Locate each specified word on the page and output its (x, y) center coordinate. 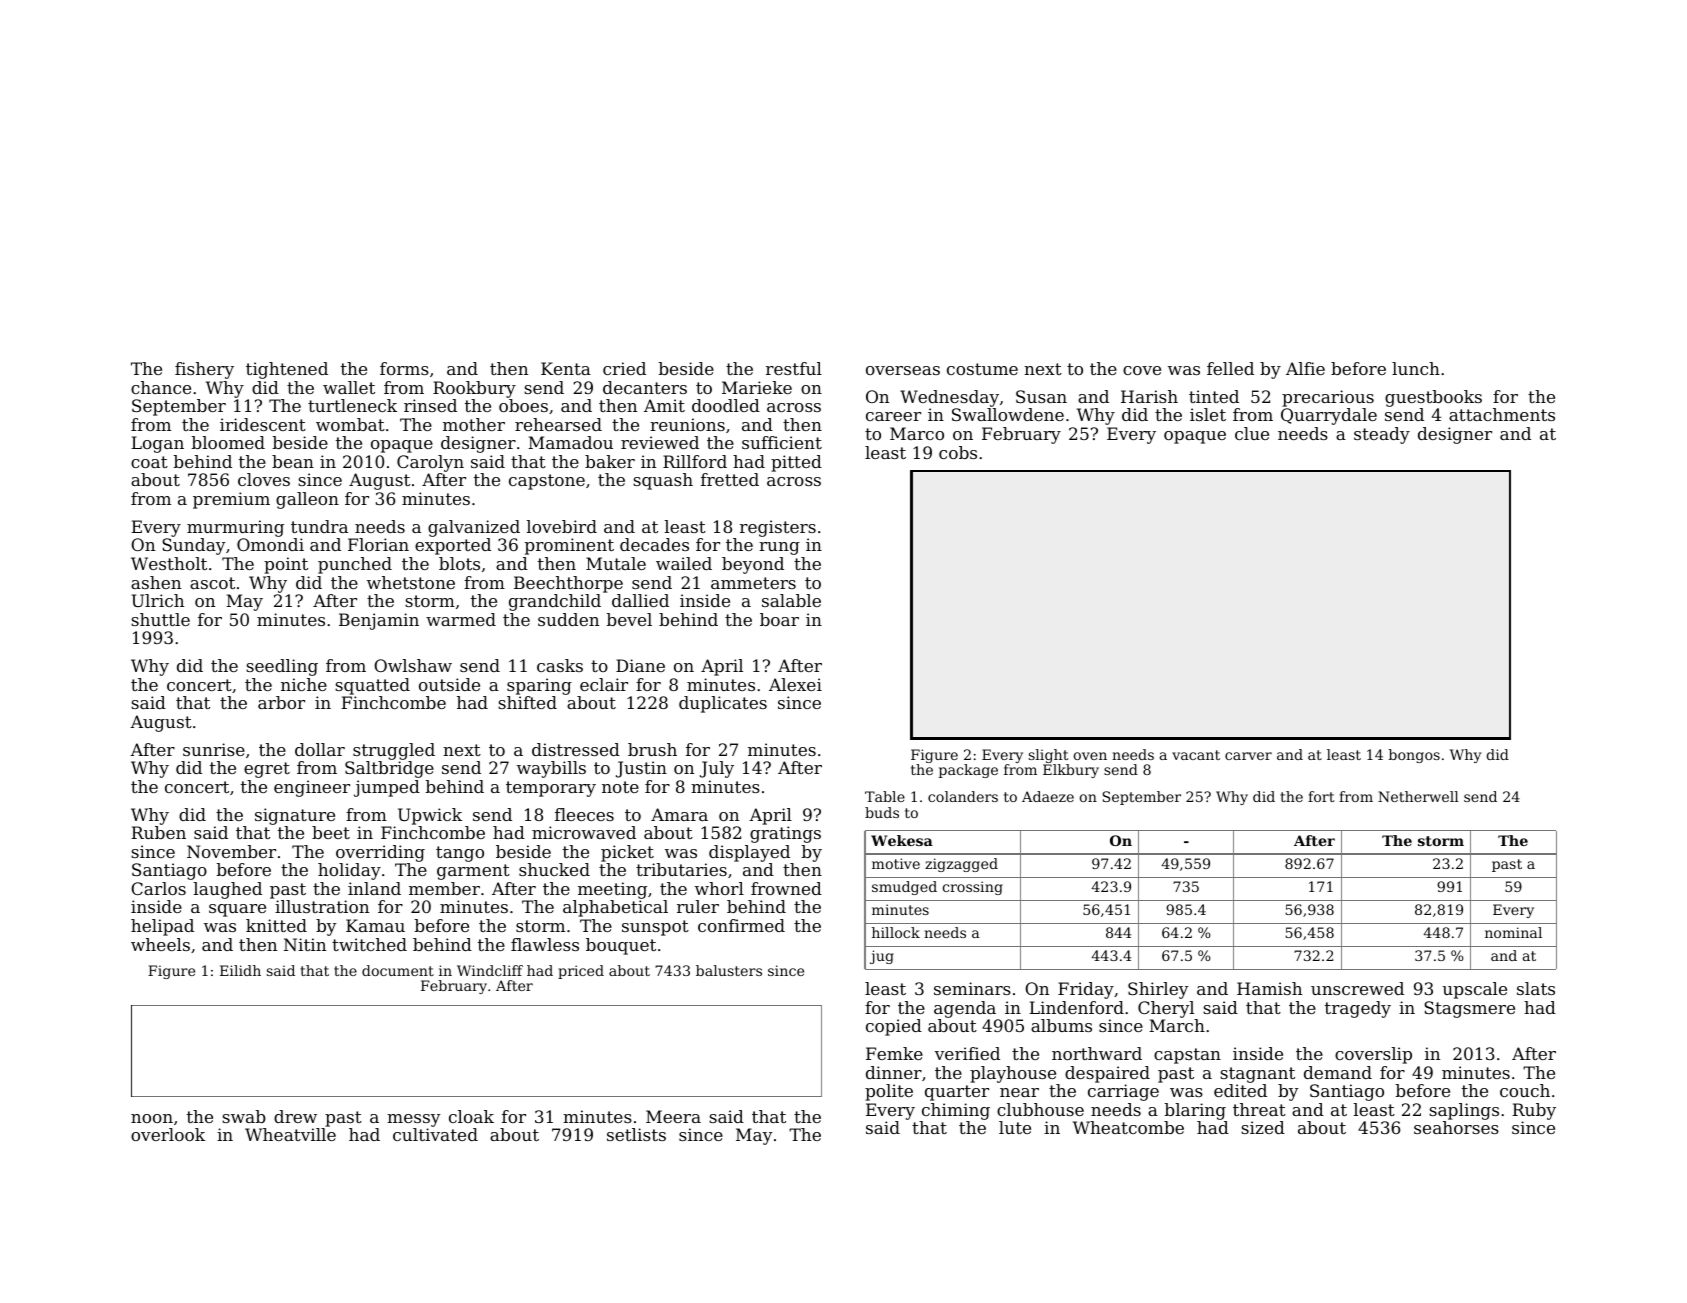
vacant (1196, 755)
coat (149, 462)
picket (627, 853)
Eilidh (240, 970)
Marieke (757, 387)
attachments (1502, 414)
